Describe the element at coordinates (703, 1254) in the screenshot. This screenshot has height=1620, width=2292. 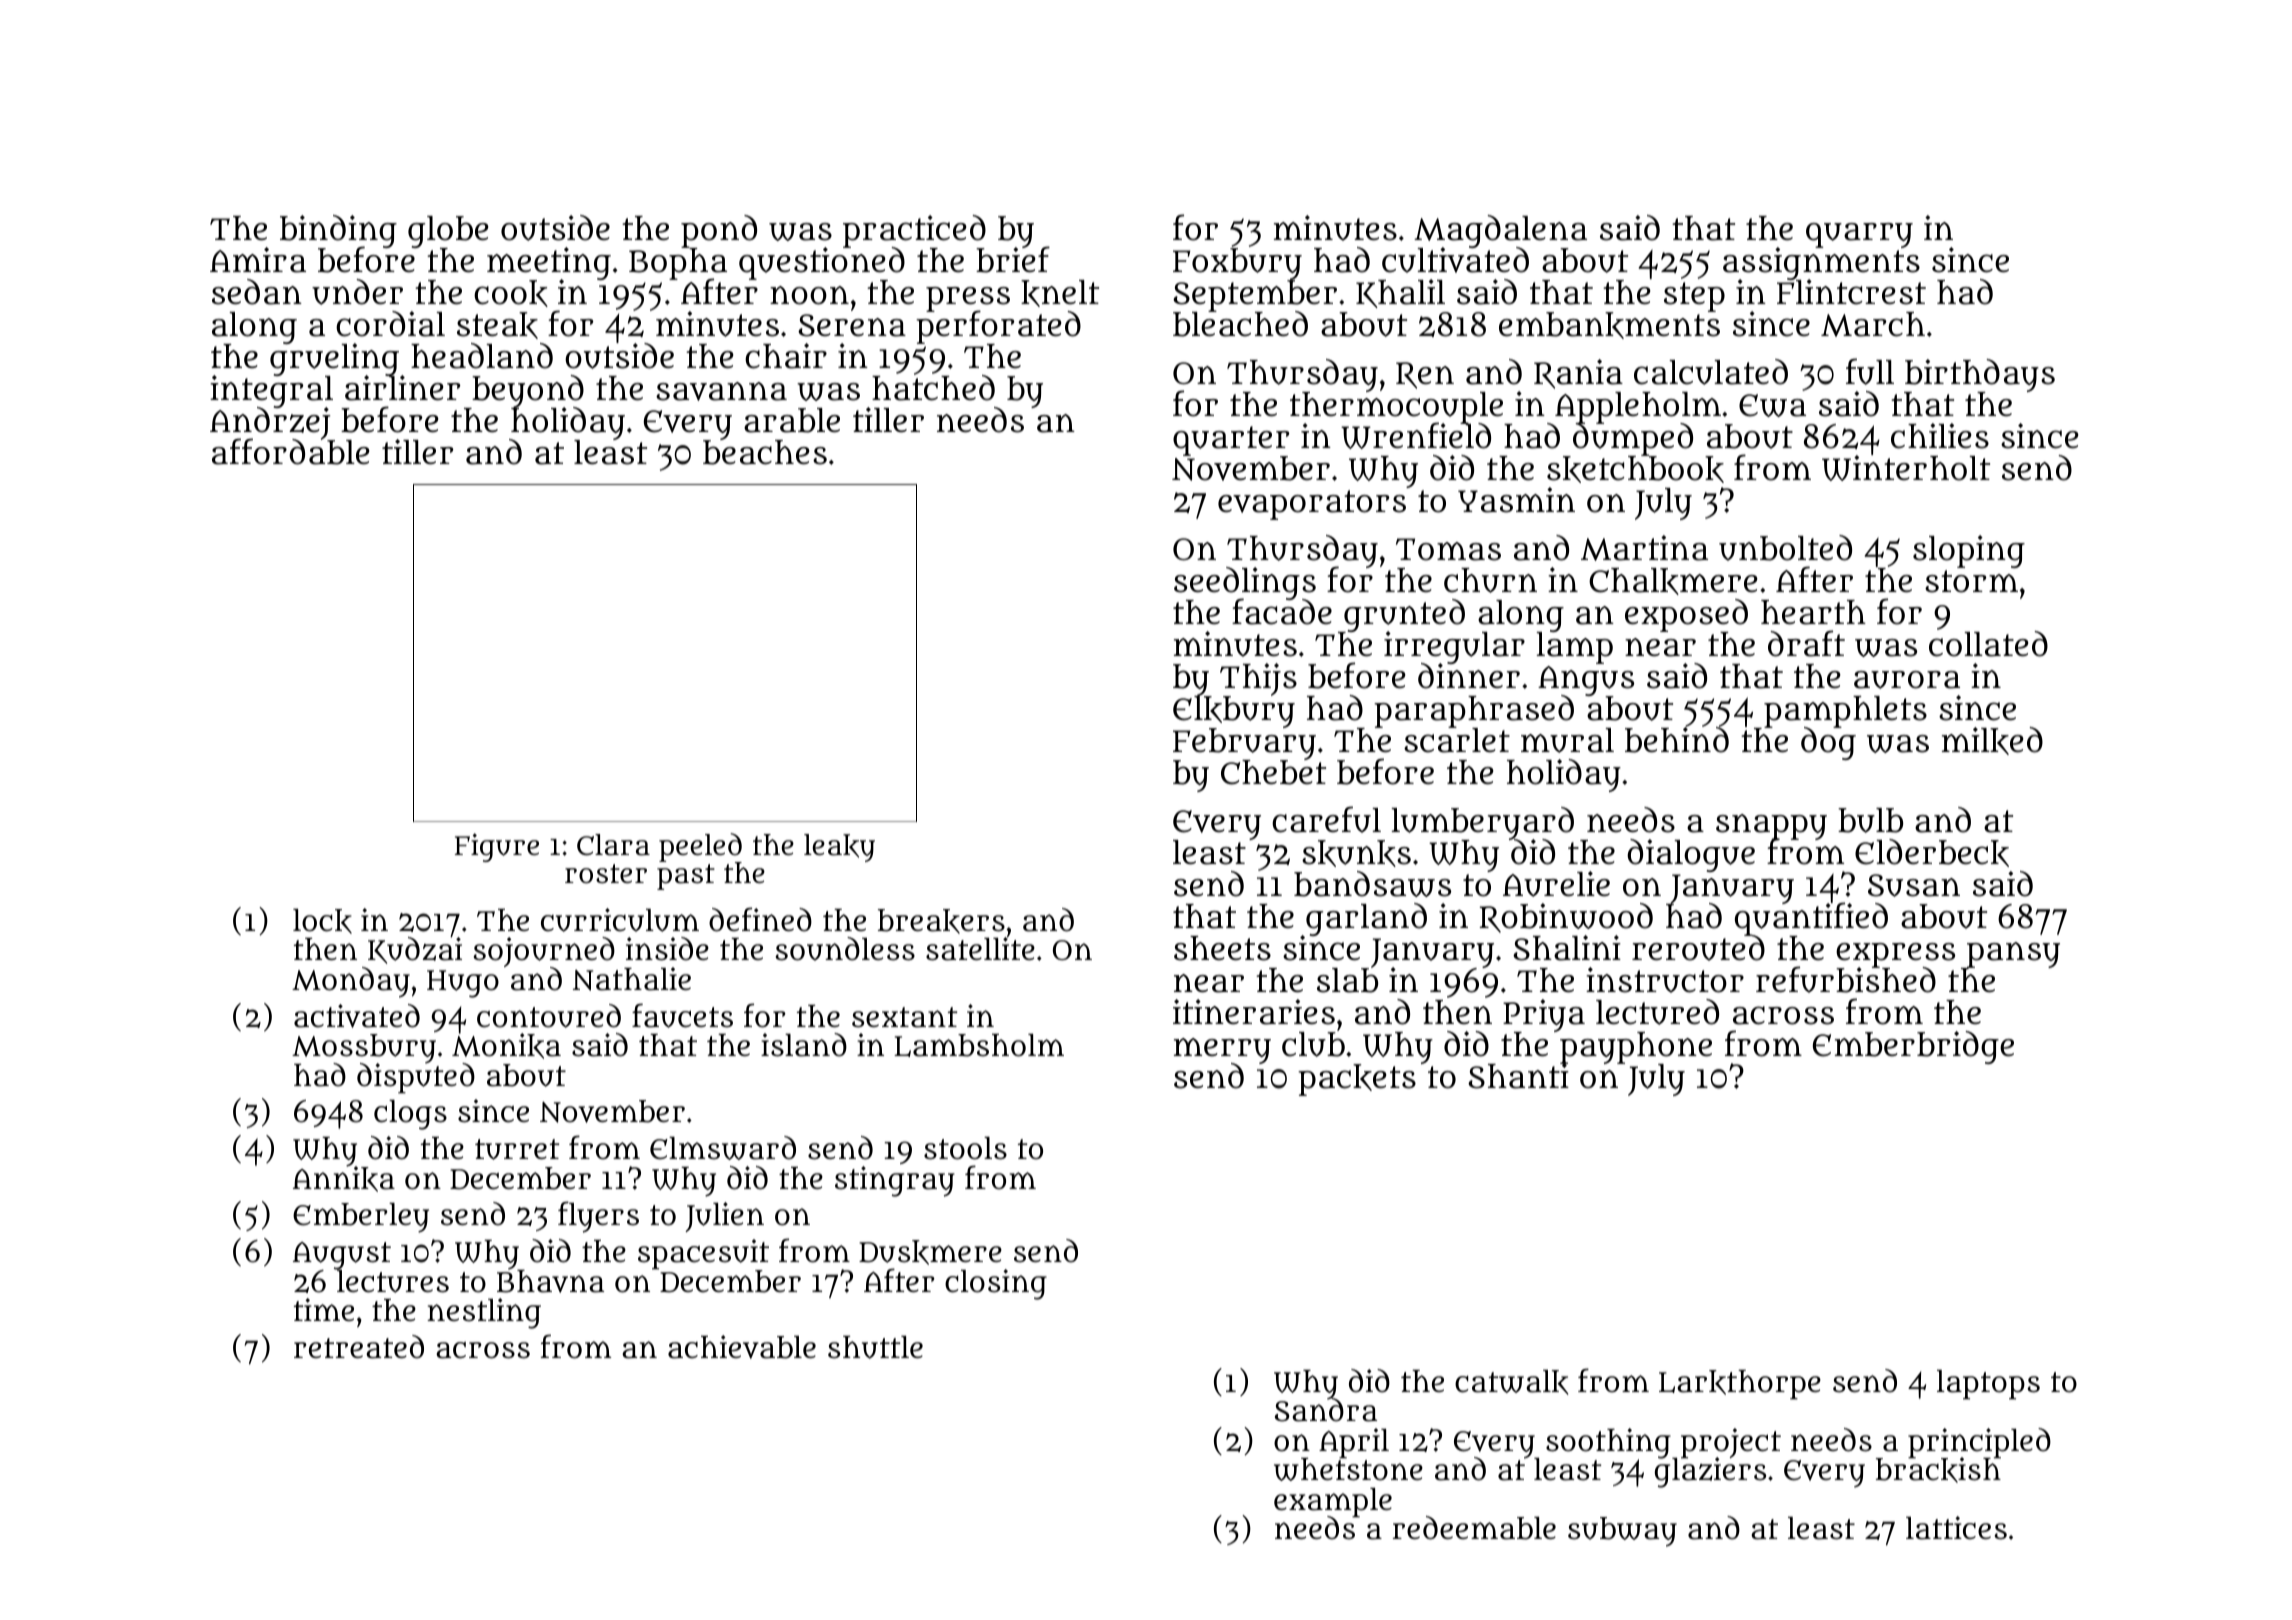
I see `spacesuit` at that location.
